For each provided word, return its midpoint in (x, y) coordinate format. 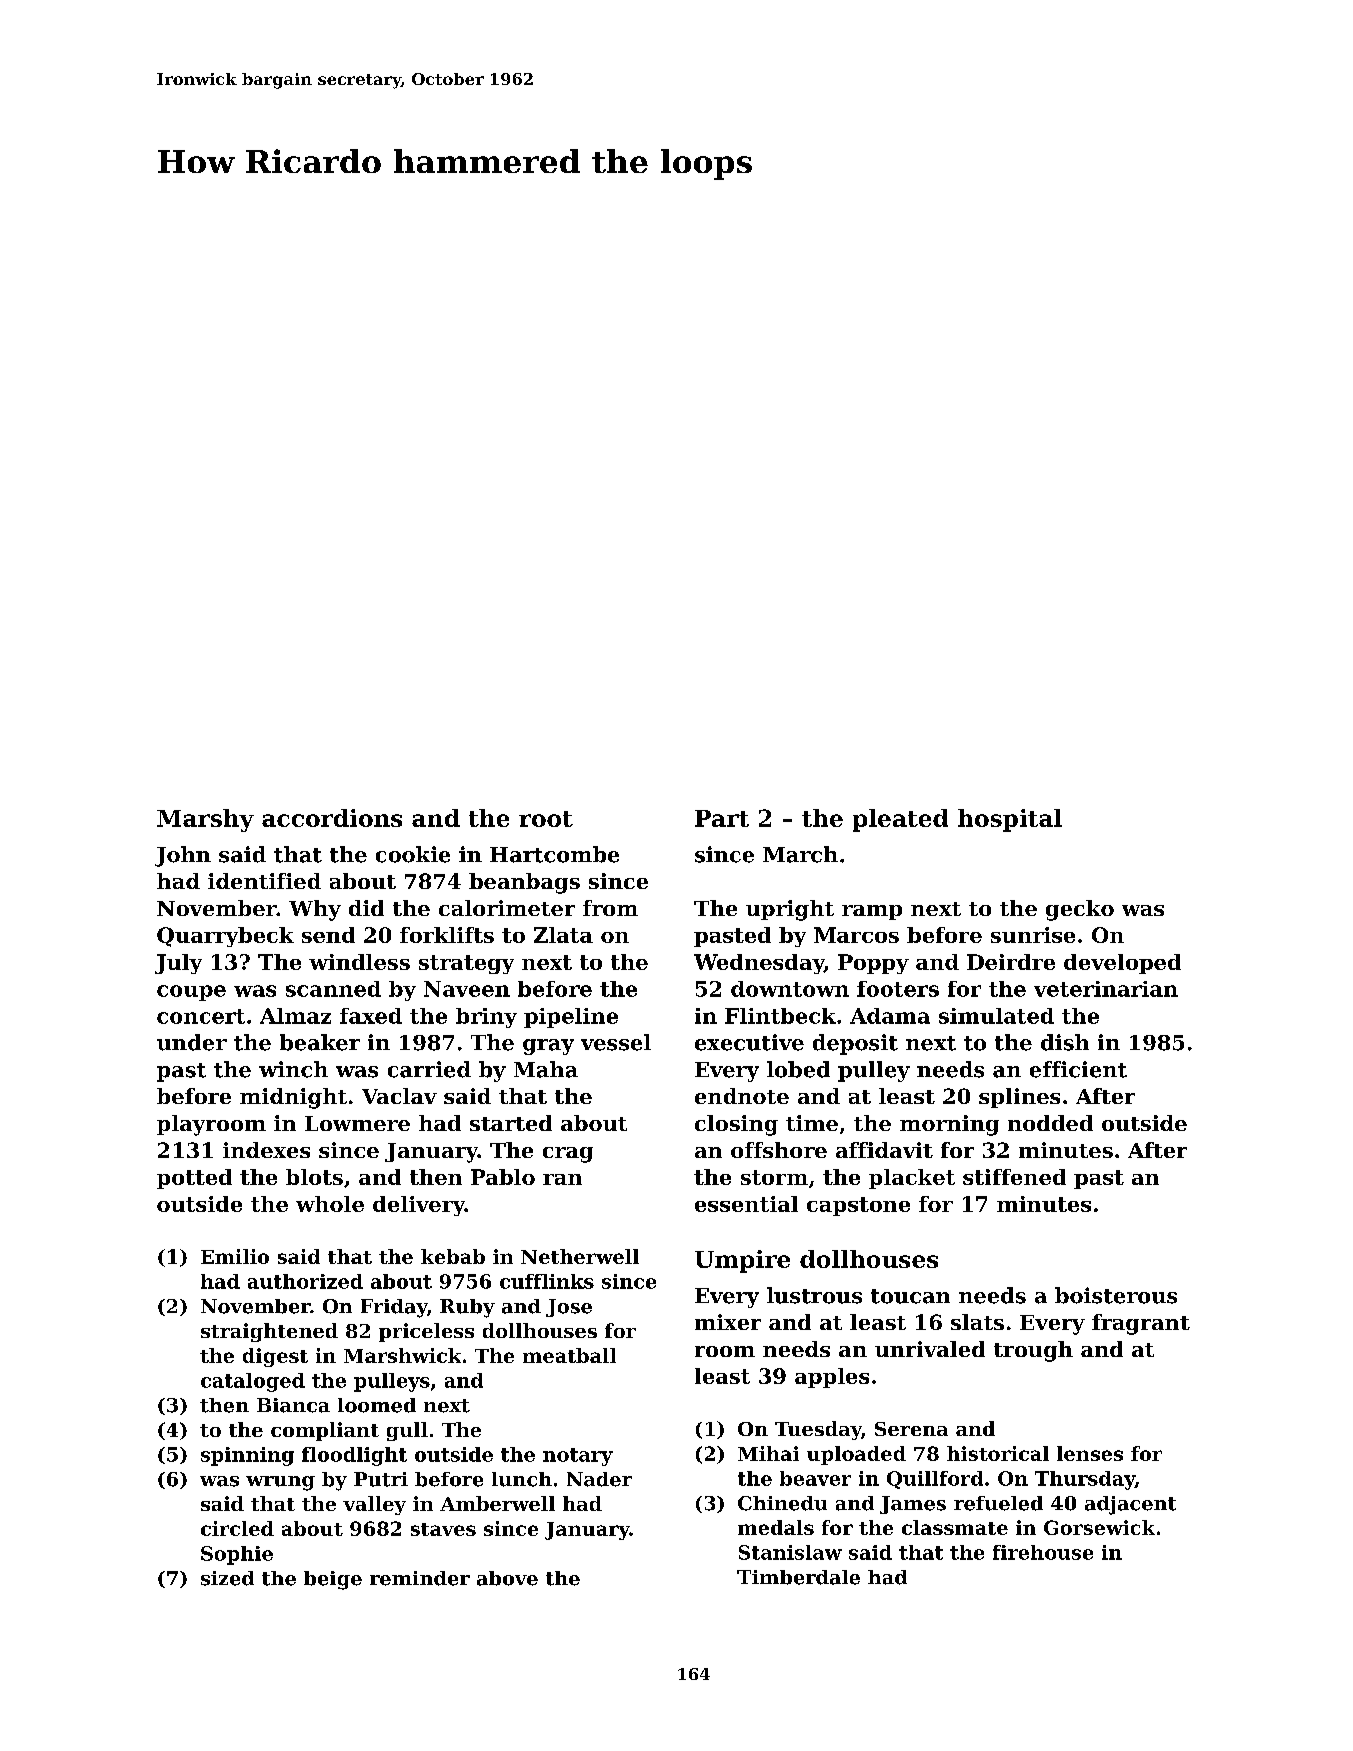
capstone (858, 1206)
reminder (420, 1578)
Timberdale (798, 1577)
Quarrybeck (225, 937)
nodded (1050, 1123)
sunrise (1033, 935)
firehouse (1043, 1552)
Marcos (856, 935)
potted (194, 1179)
